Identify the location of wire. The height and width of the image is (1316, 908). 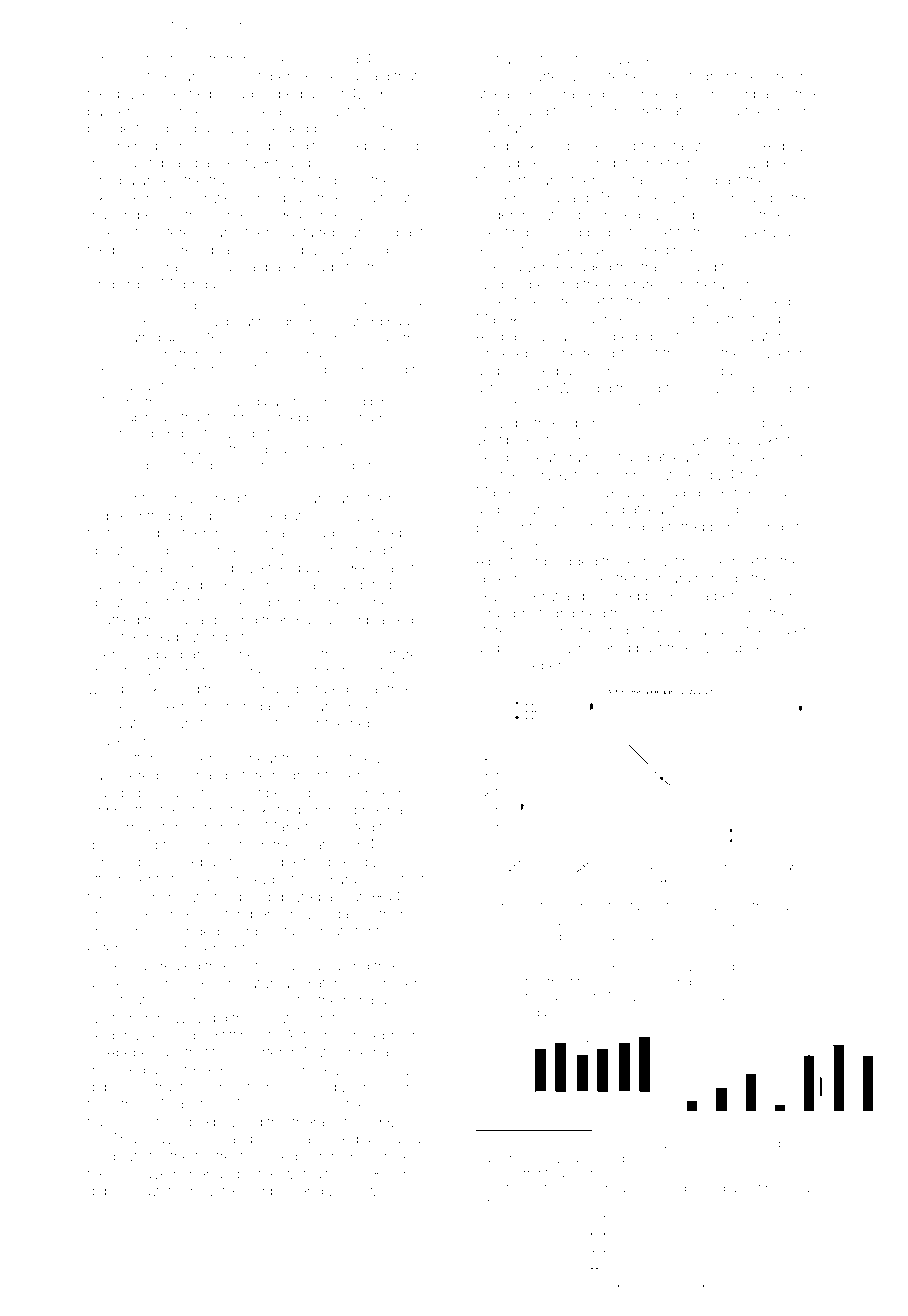
(559, 301).
